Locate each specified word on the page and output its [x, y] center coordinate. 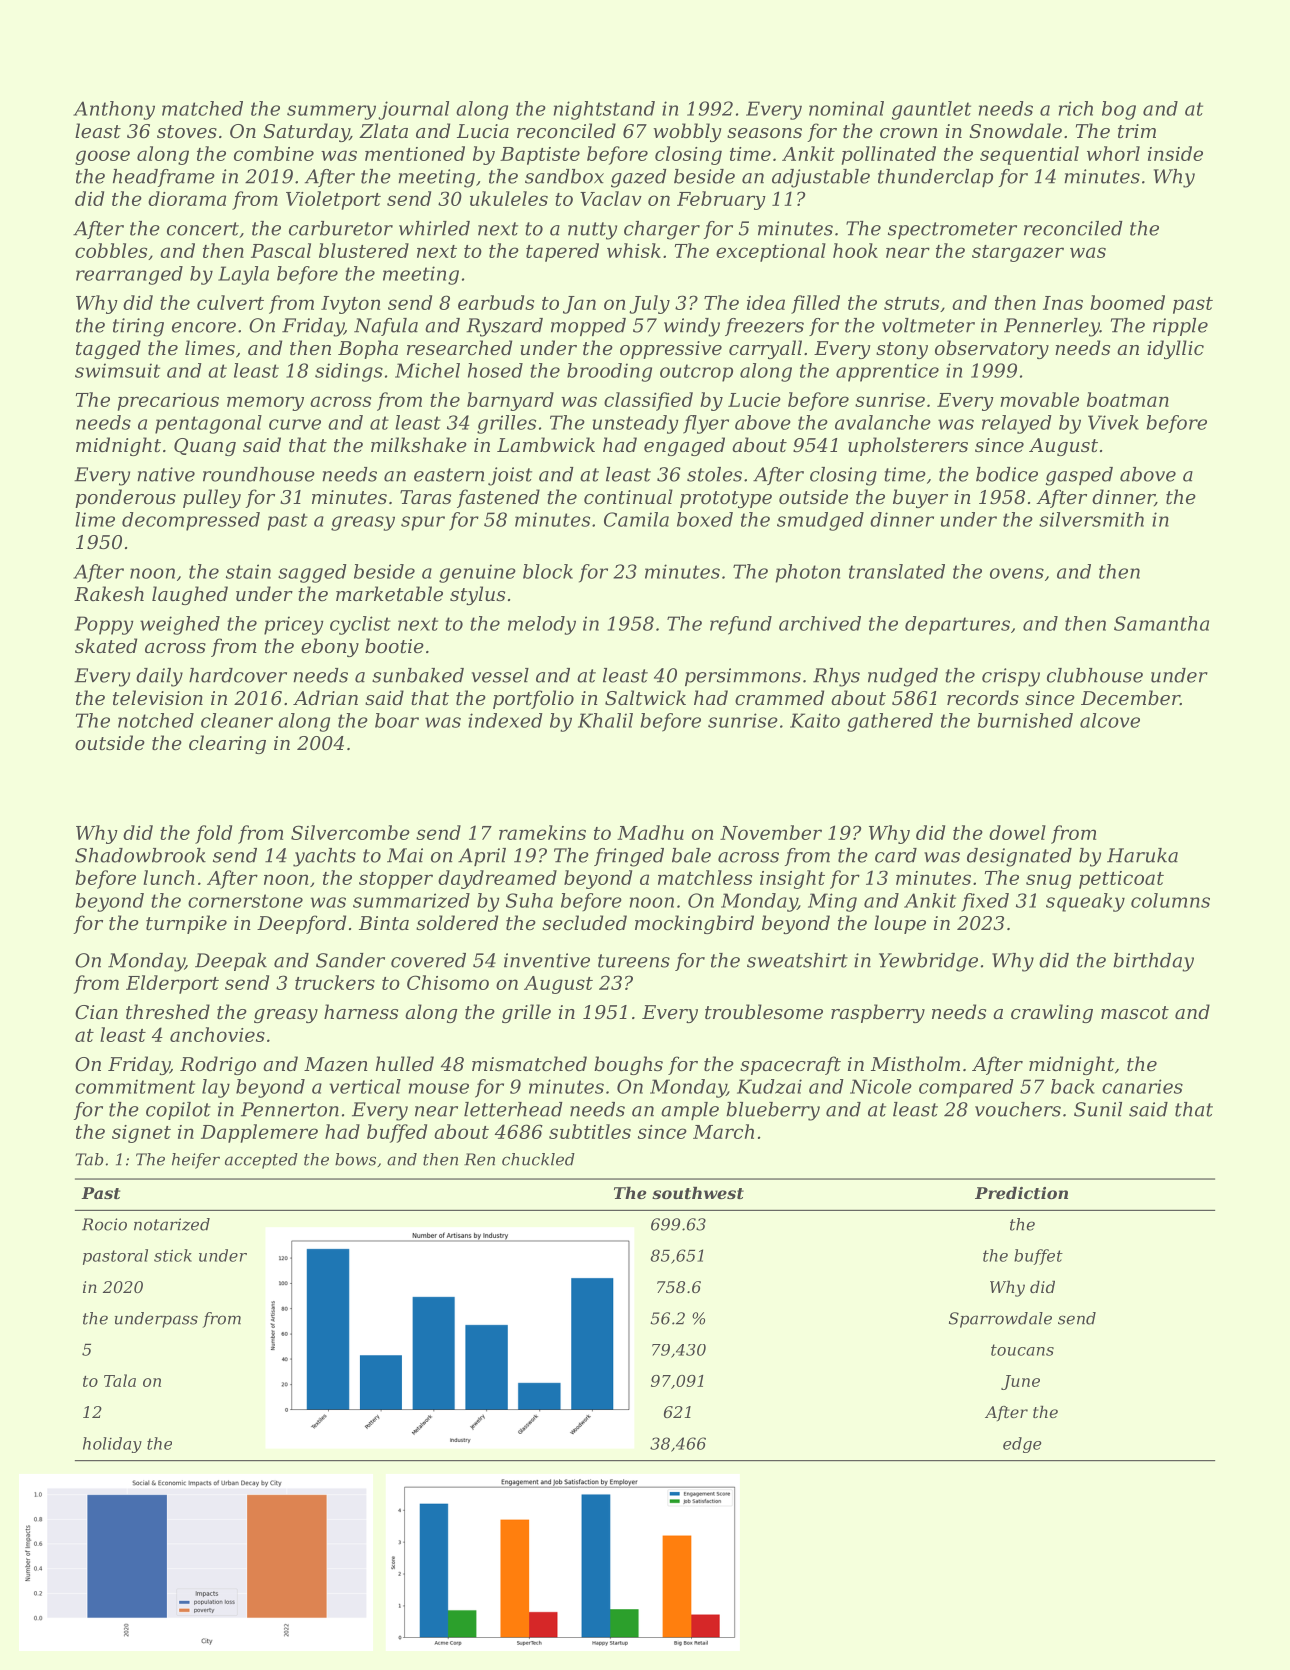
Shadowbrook [140, 855]
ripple [1180, 327]
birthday [1153, 962]
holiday [112, 1445]
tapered [562, 252]
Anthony [114, 110]
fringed [629, 857]
